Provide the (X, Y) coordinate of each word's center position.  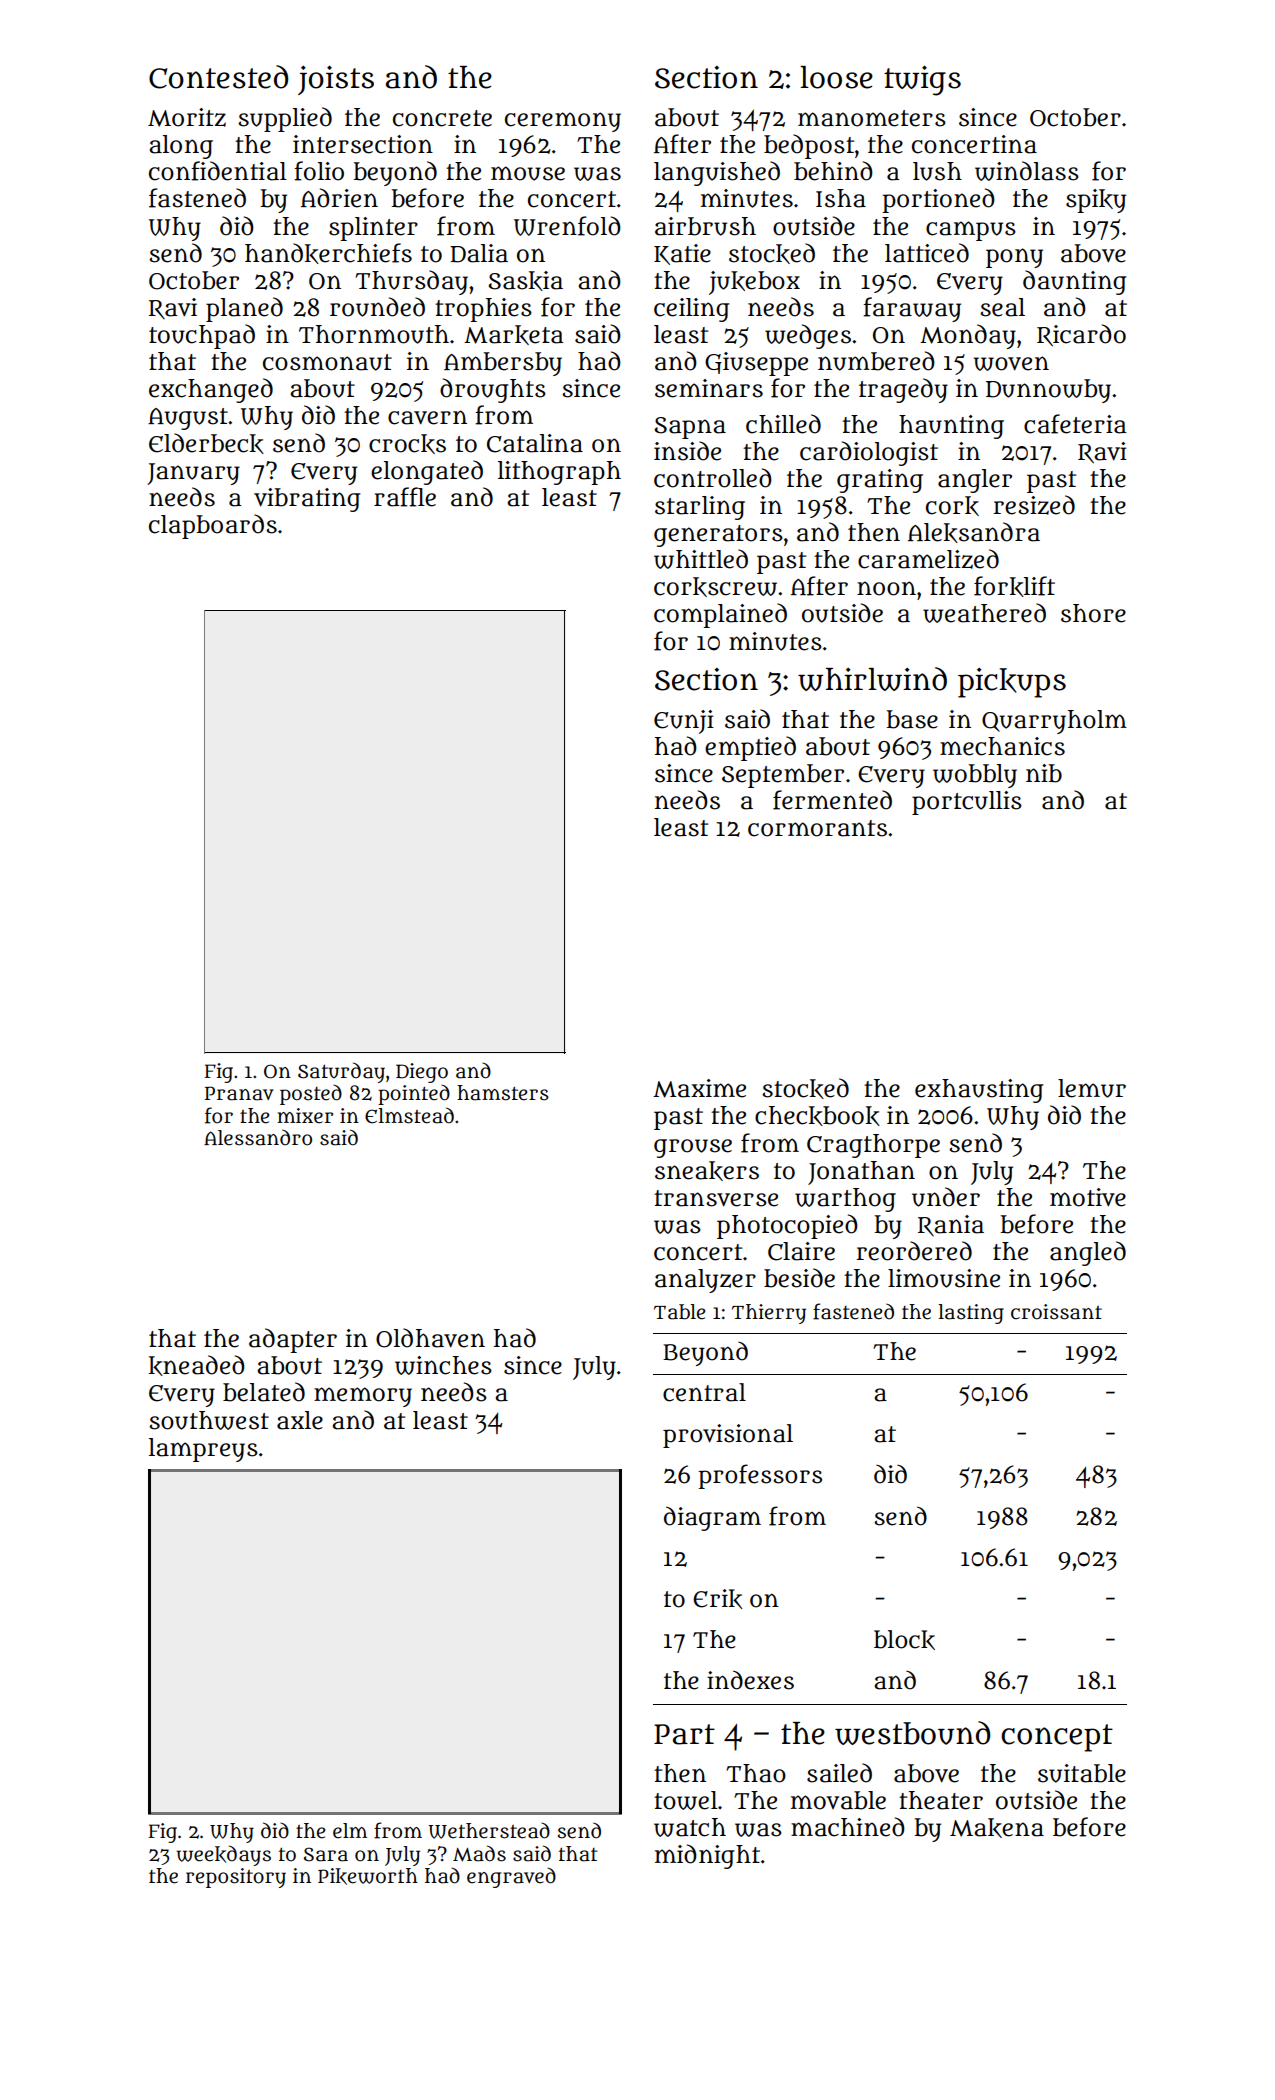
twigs (922, 80)
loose (836, 77)
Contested (218, 77)
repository (236, 1878)
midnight (707, 1856)
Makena (997, 1828)
